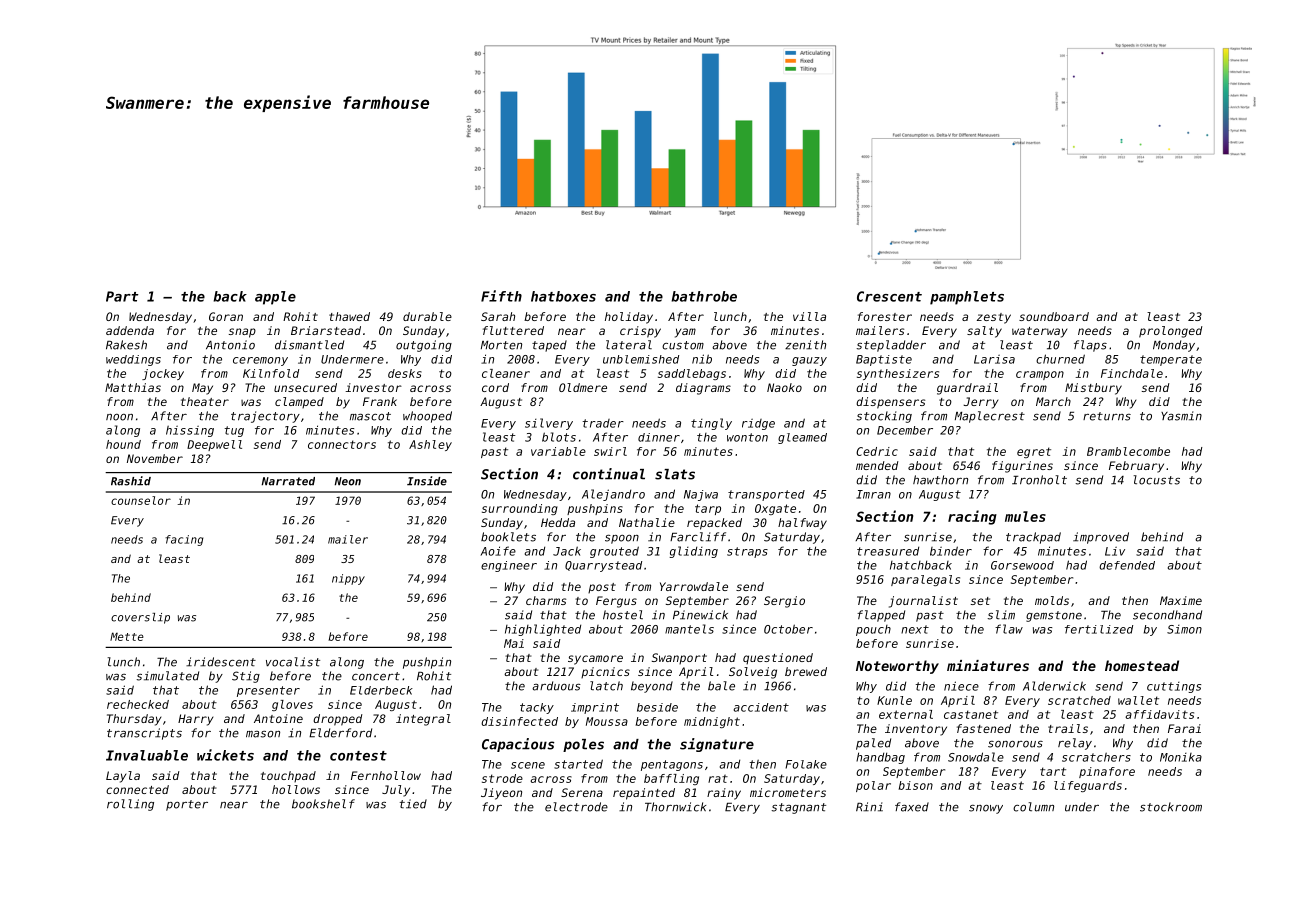 This document has width=1308, height=924. I want to click on tied, so click(413, 804).
